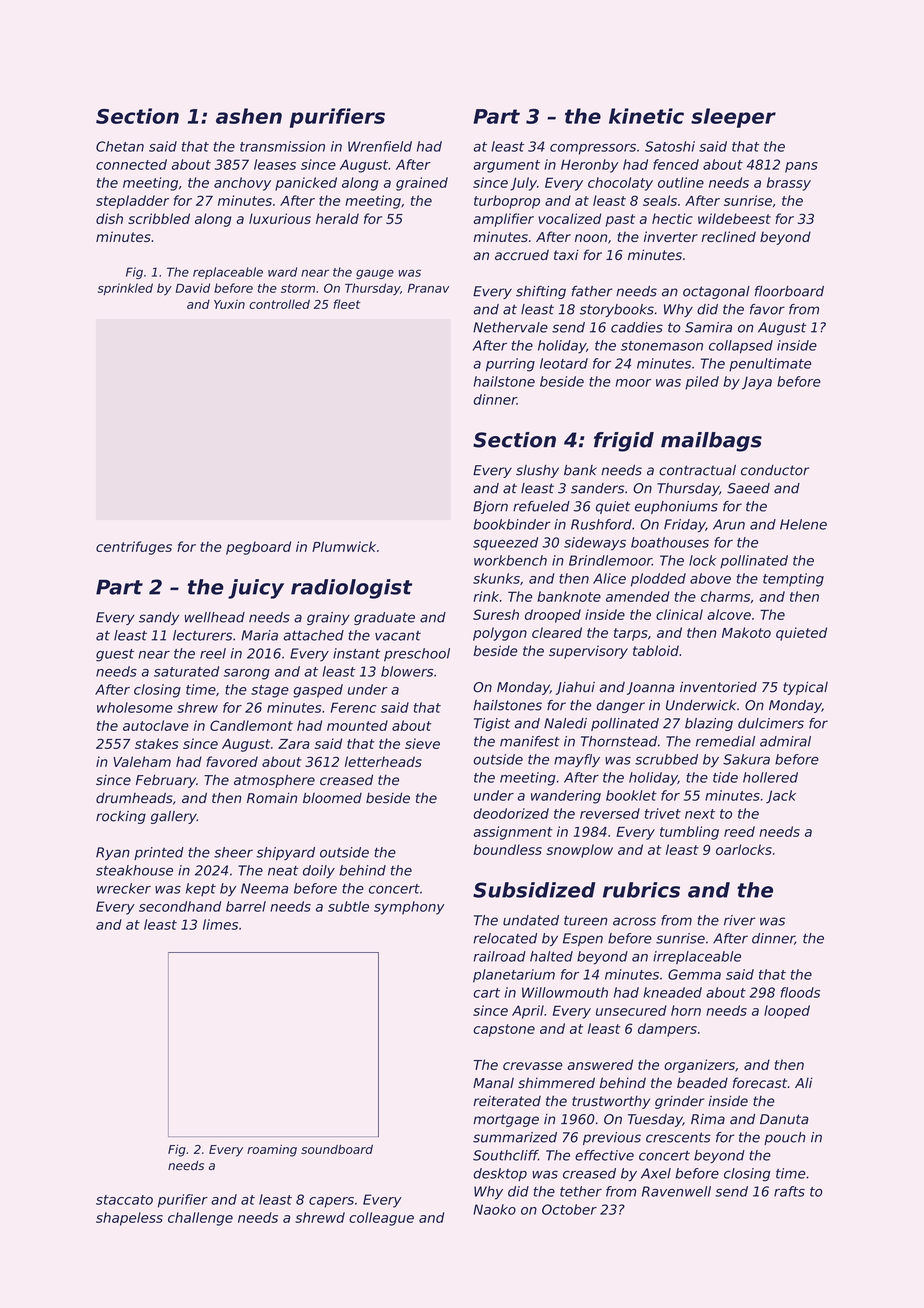 Image resolution: width=924 pixels, height=1308 pixels. What do you see at coordinates (120, 146) in the image?
I see `Chetan` at bounding box center [120, 146].
